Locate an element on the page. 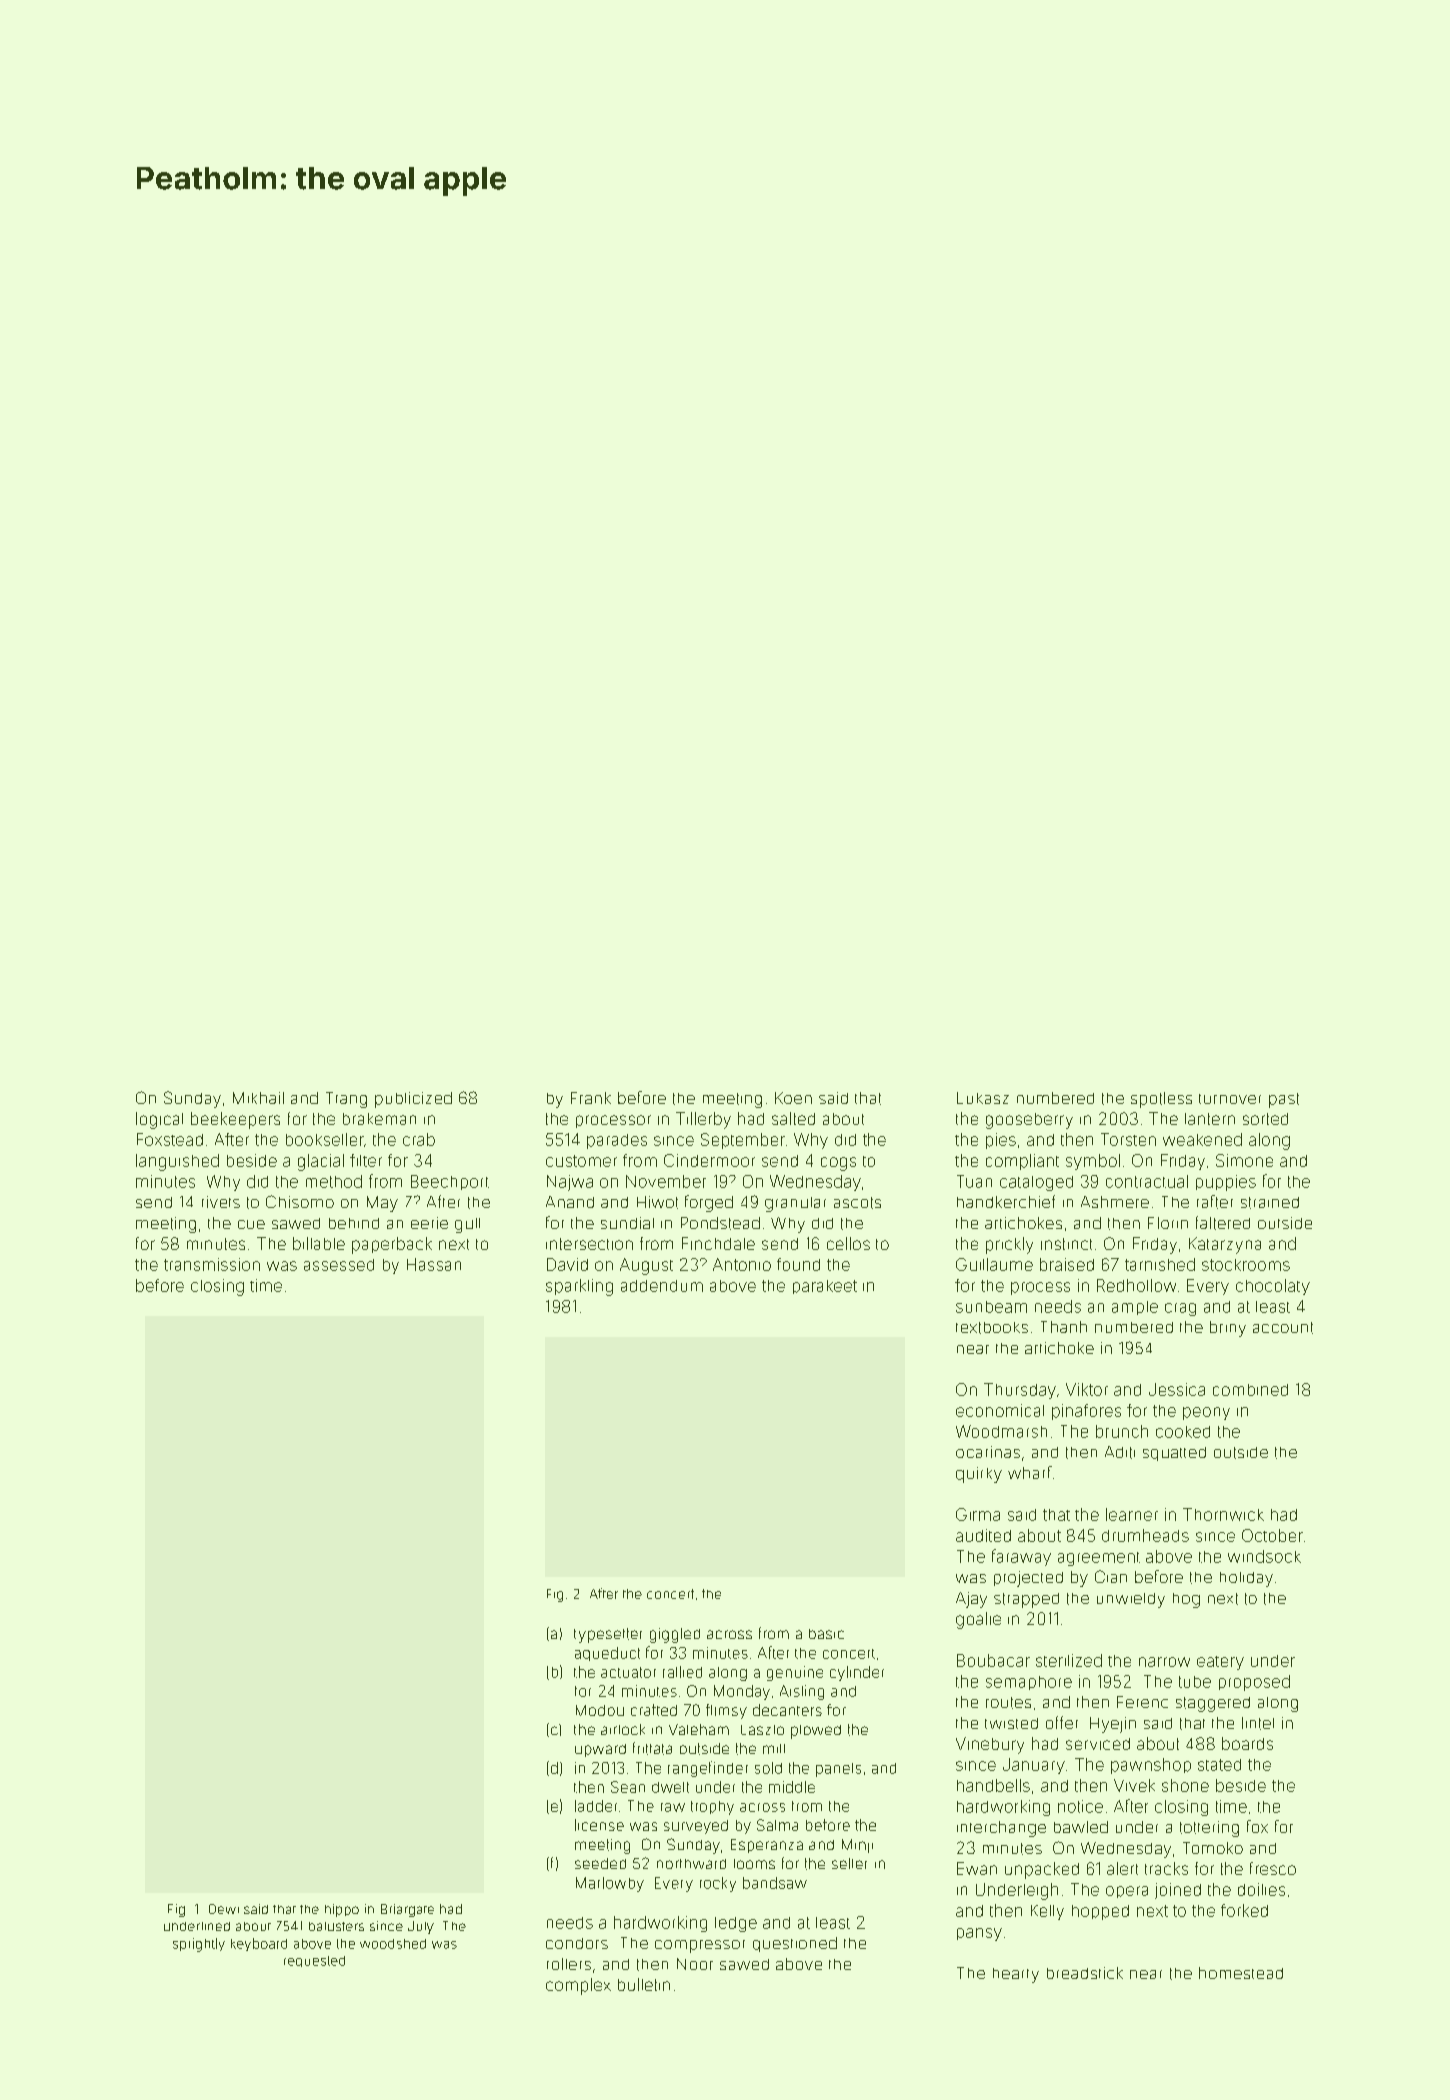  upward is located at coordinates (600, 1750).
